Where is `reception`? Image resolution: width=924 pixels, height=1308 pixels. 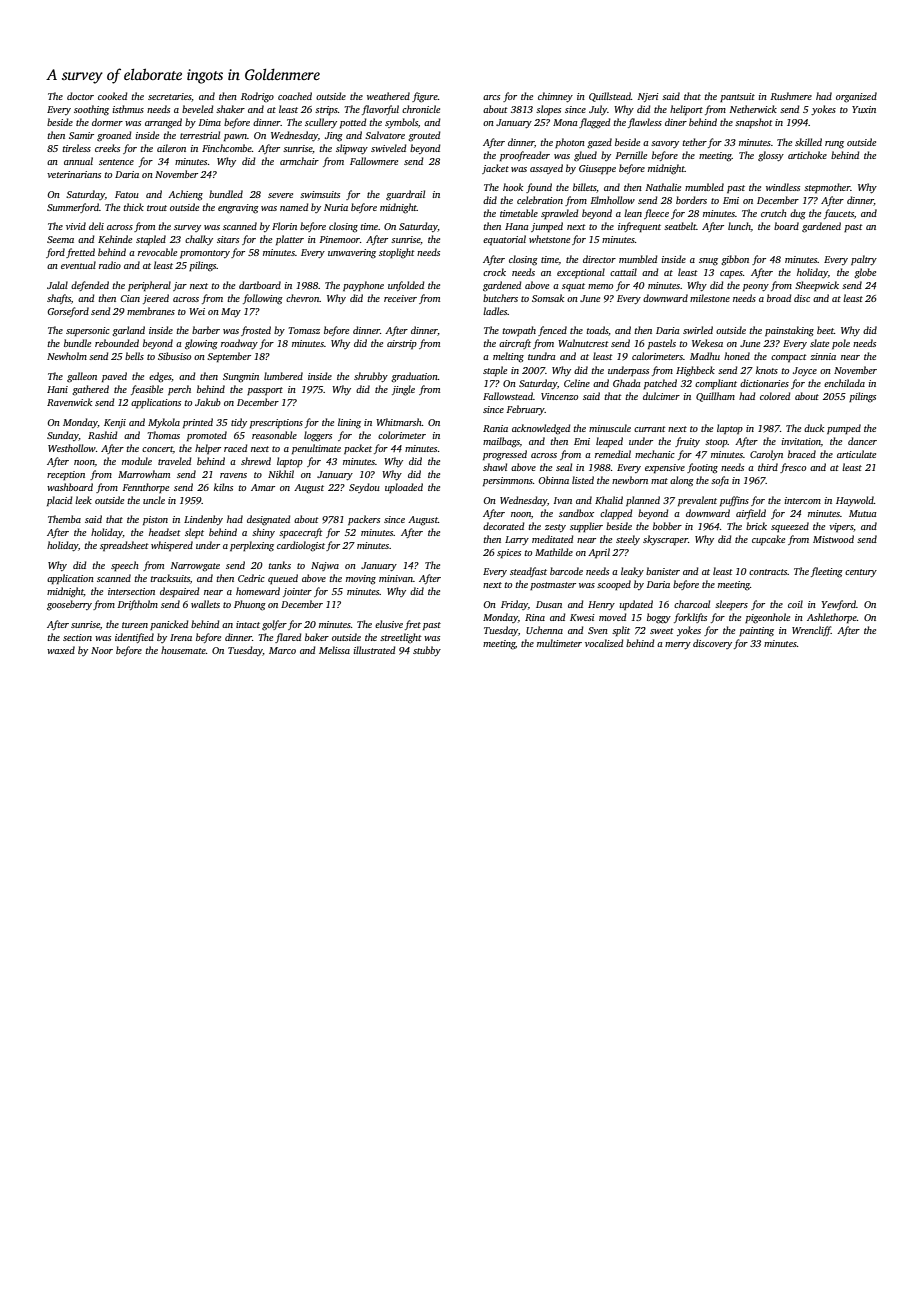
reception is located at coordinates (66, 475).
